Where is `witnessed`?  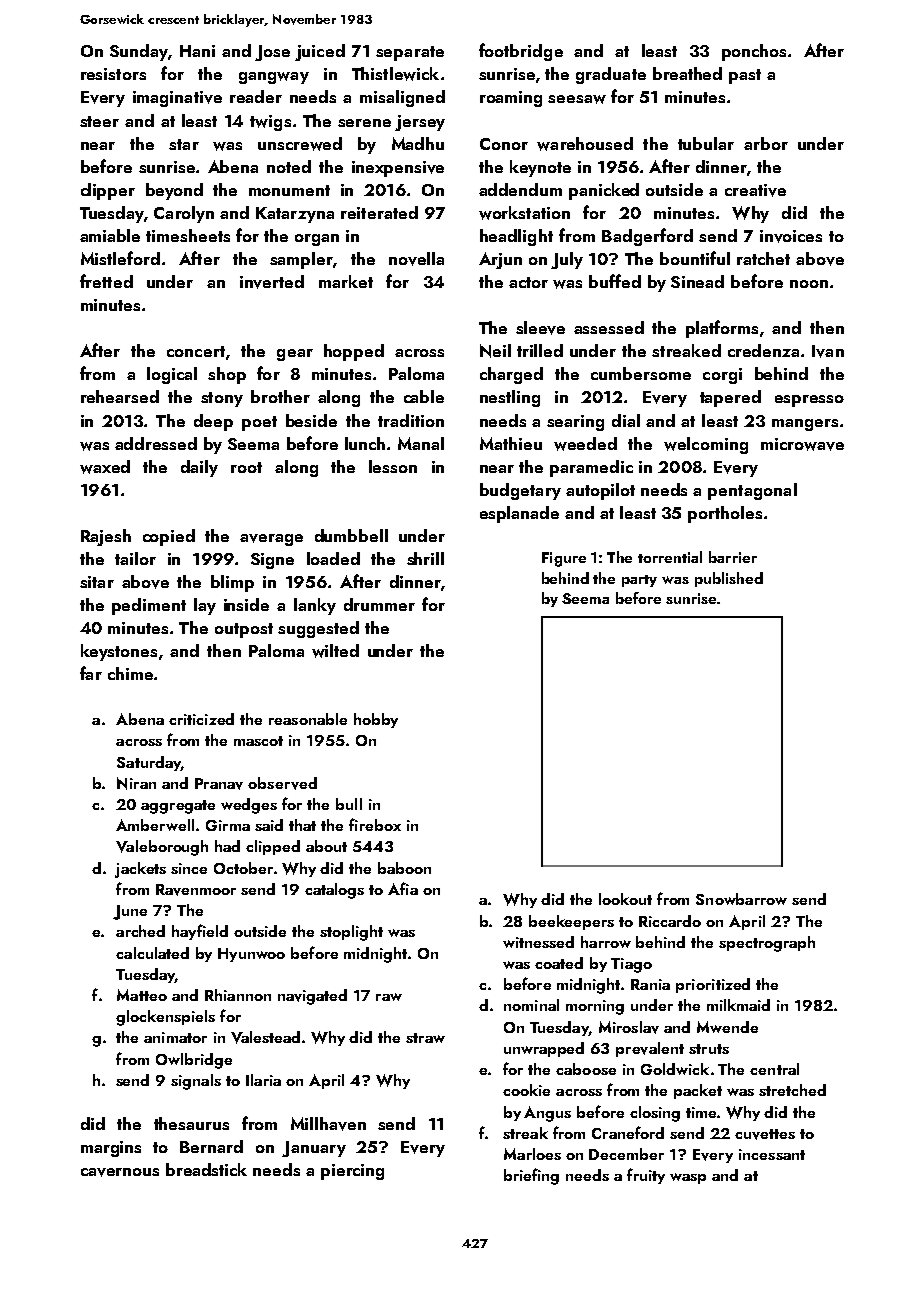 witnessed is located at coordinates (538, 942).
